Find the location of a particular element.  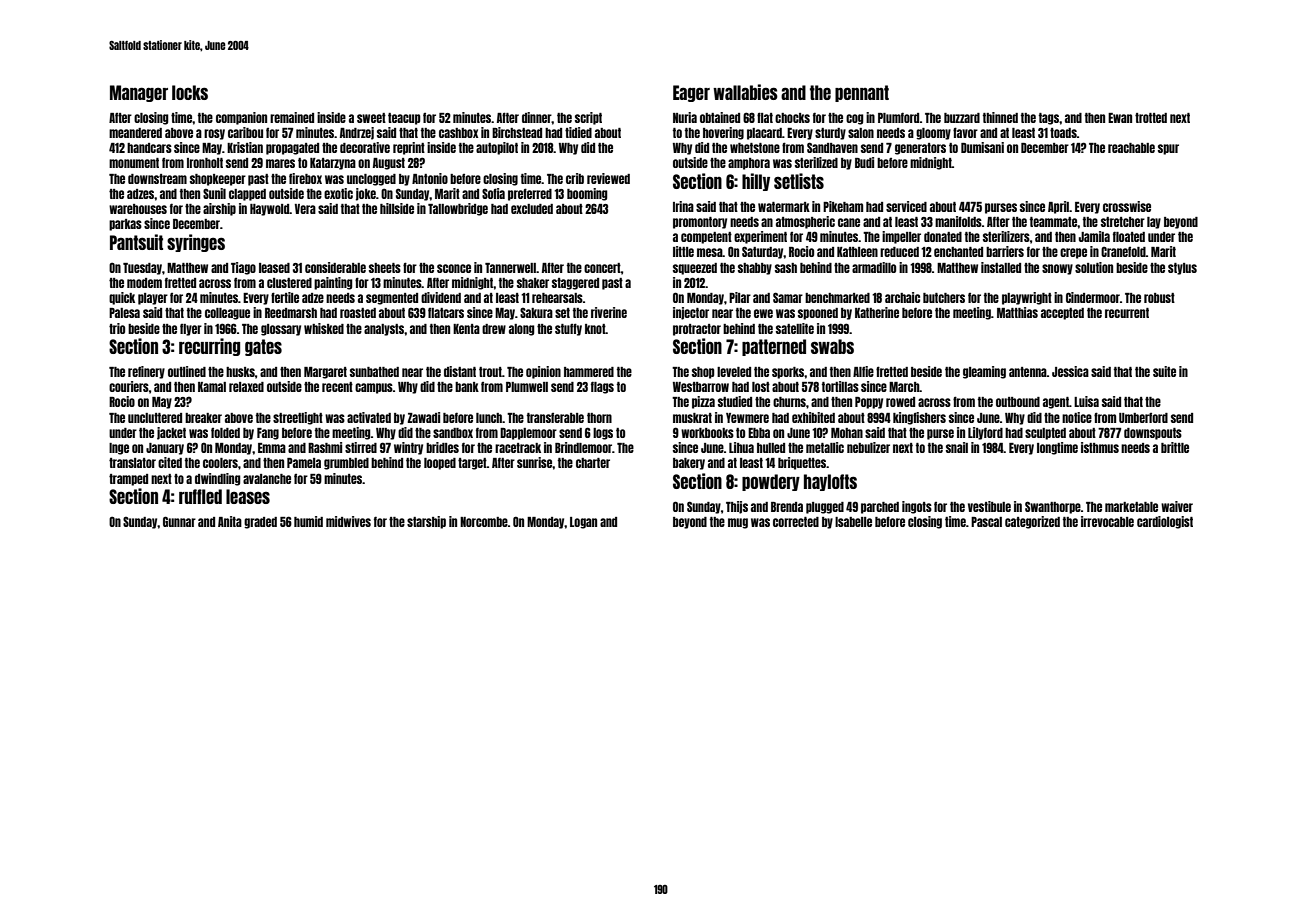

notice is located at coordinates (1077, 417).
